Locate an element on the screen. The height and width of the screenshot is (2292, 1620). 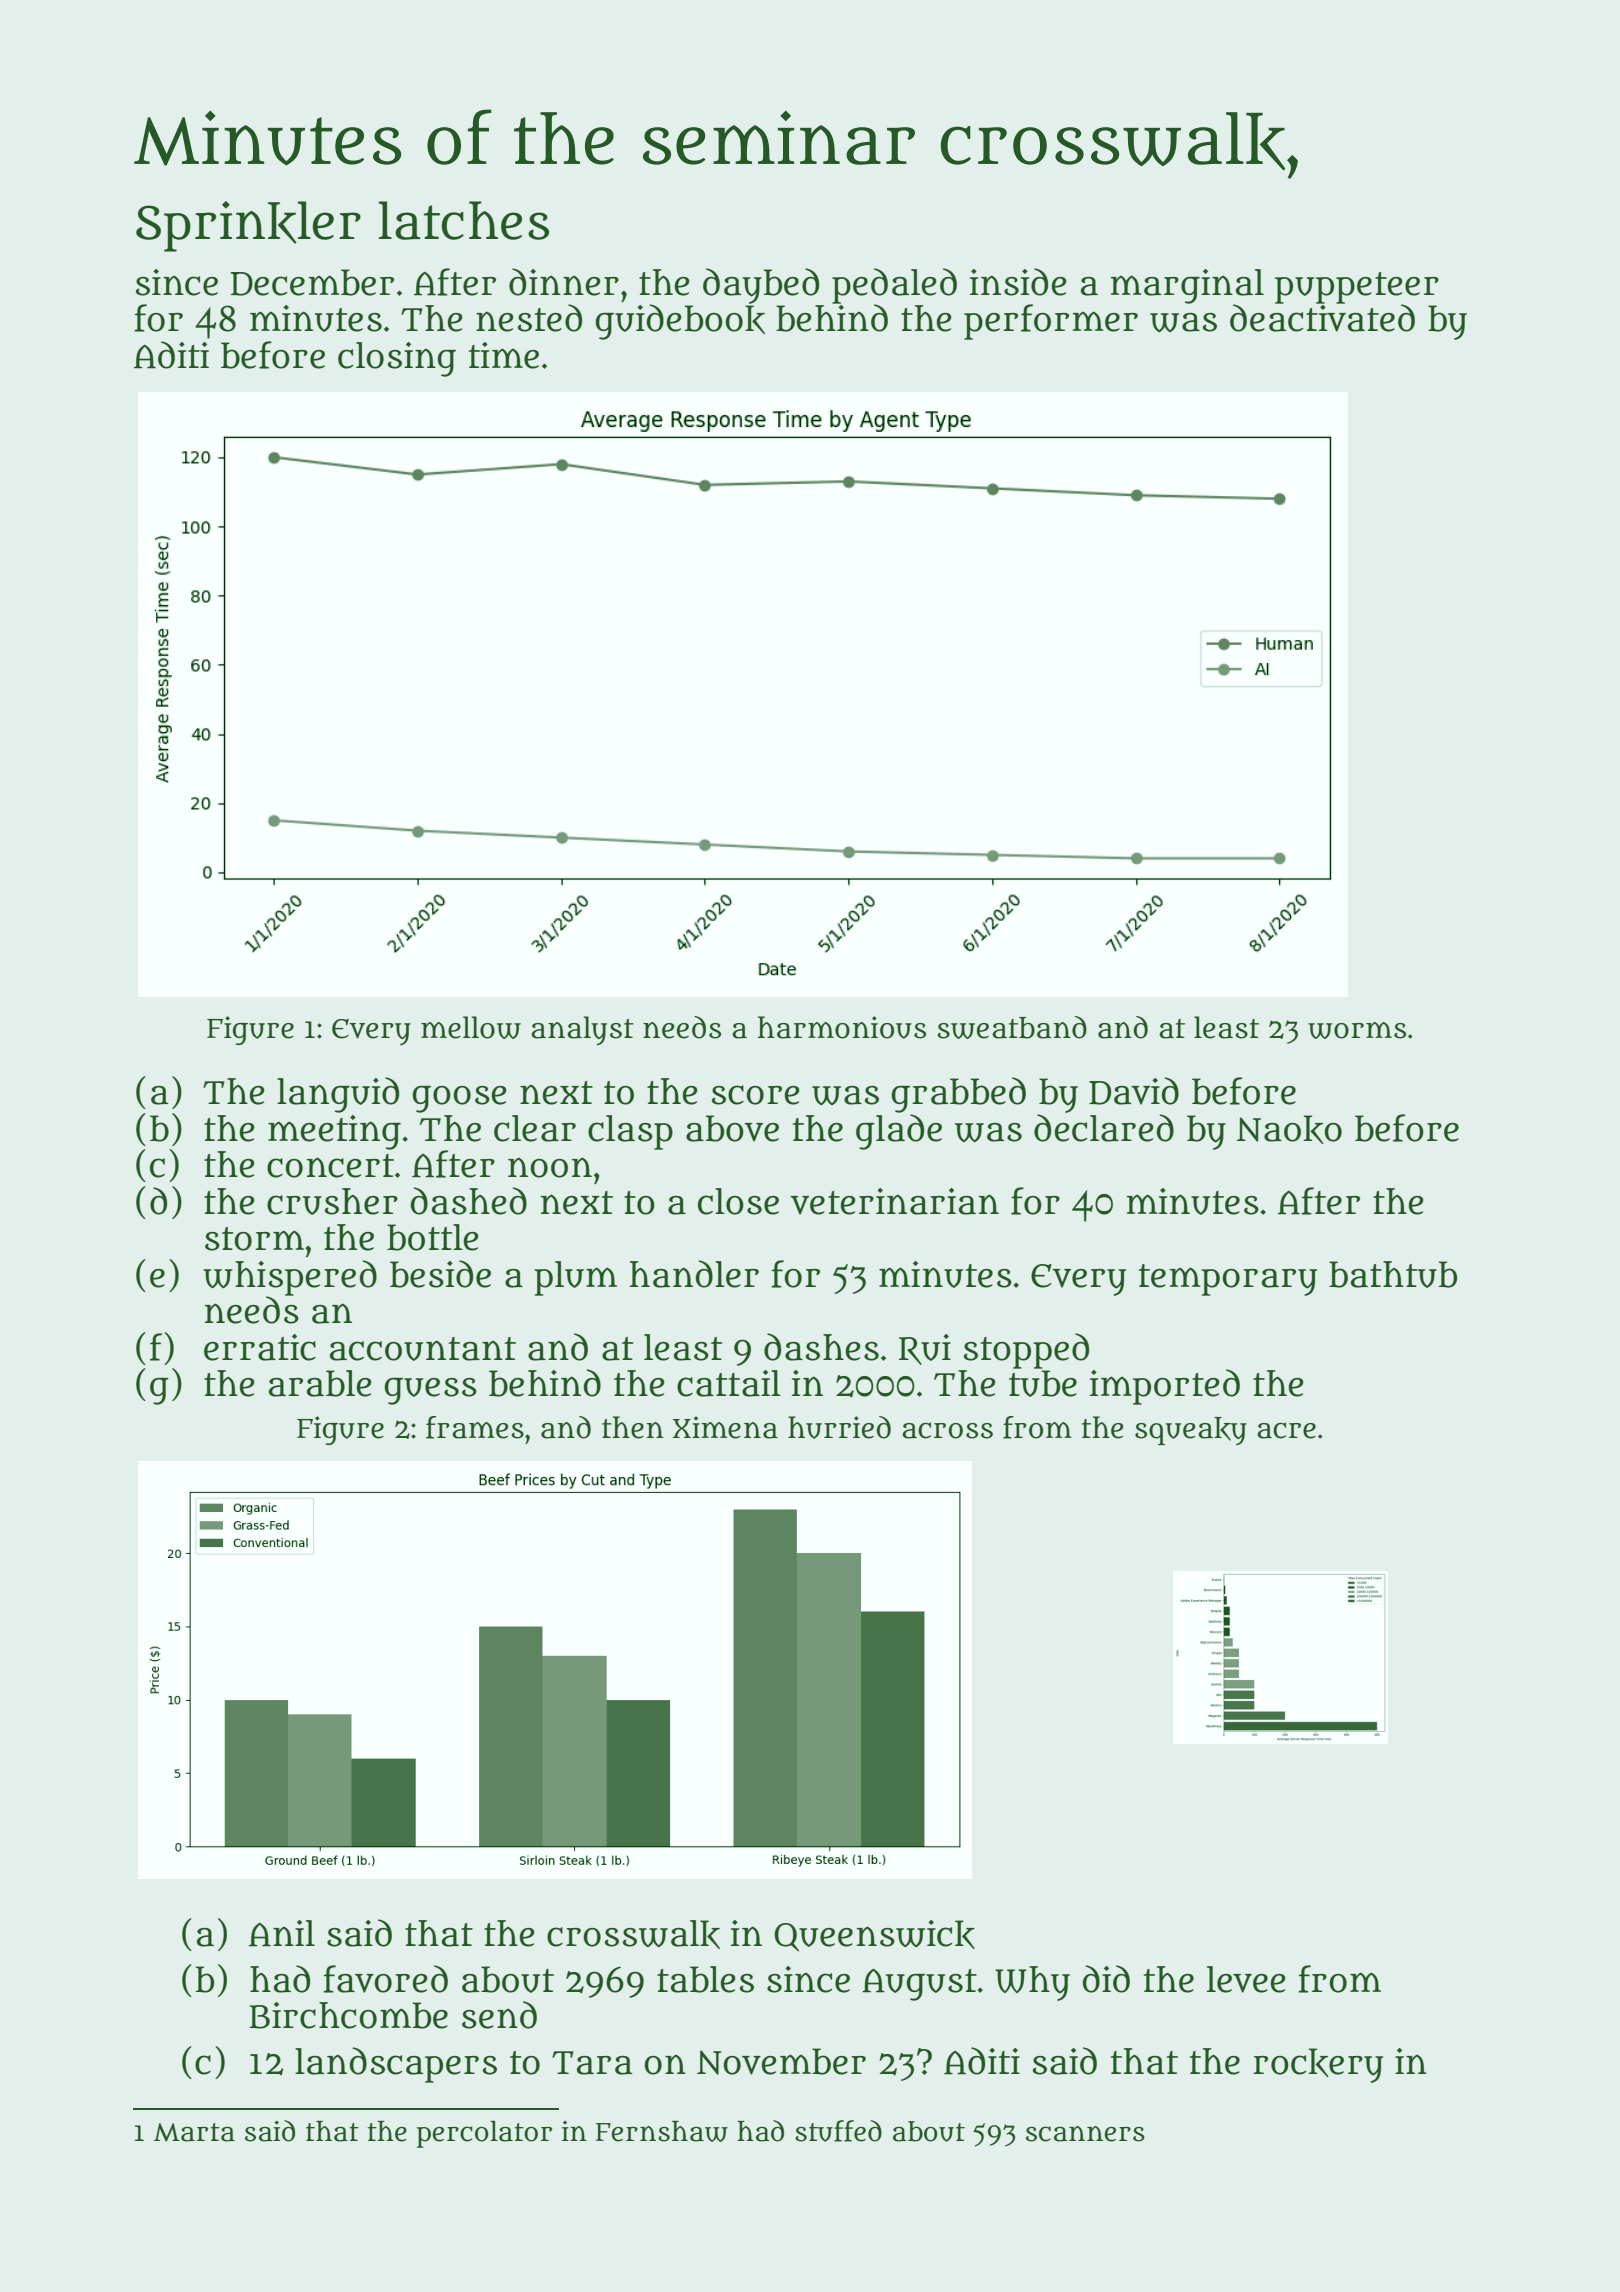
Queenswick is located at coordinates (874, 1936).
